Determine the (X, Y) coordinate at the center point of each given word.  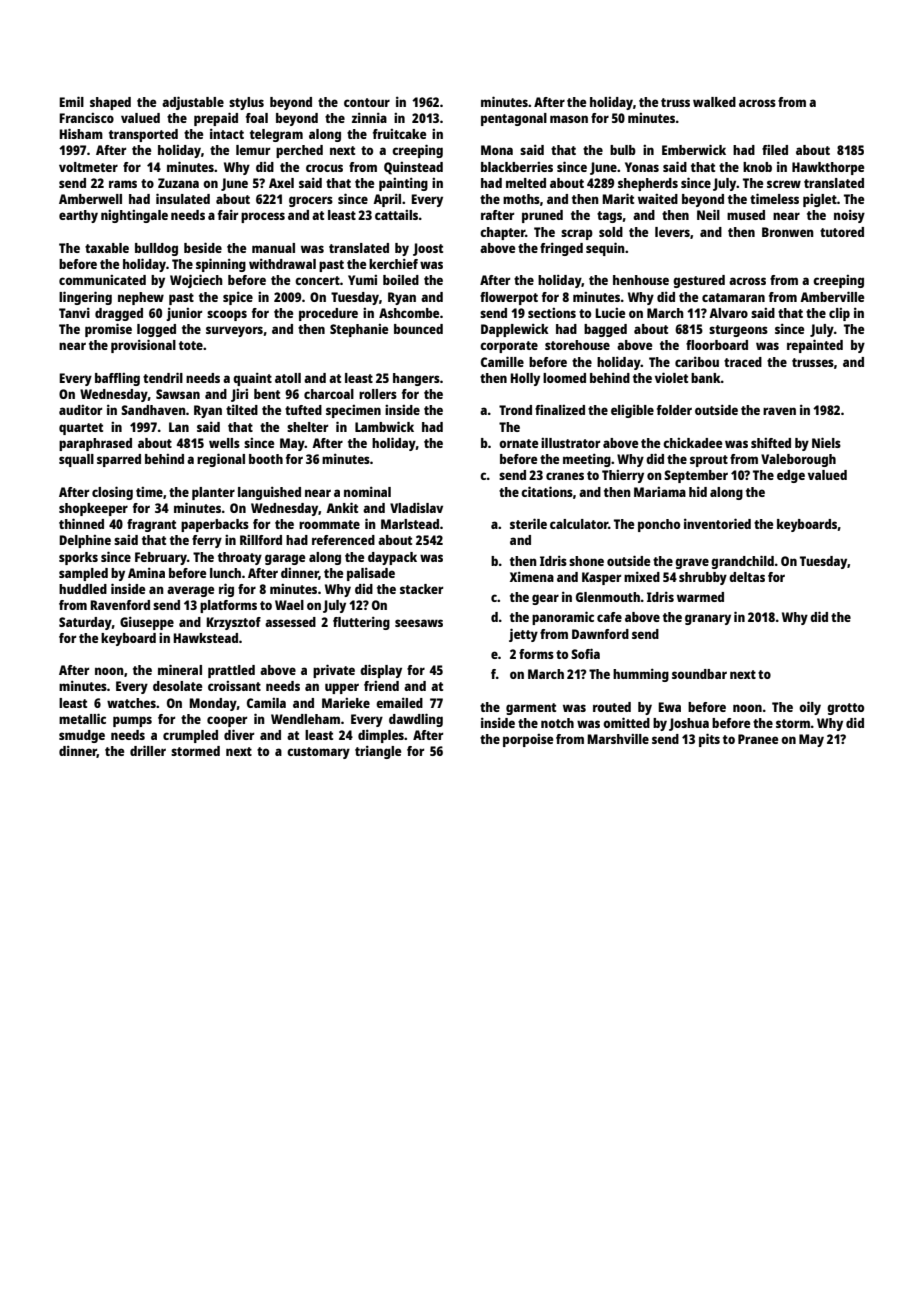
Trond (515, 410)
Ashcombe (409, 313)
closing (112, 493)
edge (791, 476)
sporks (78, 558)
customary (318, 753)
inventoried (717, 523)
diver (239, 734)
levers (672, 232)
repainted (815, 346)
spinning (221, 265)
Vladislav (416, 507)
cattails (396, 215)
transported (143, 135)
